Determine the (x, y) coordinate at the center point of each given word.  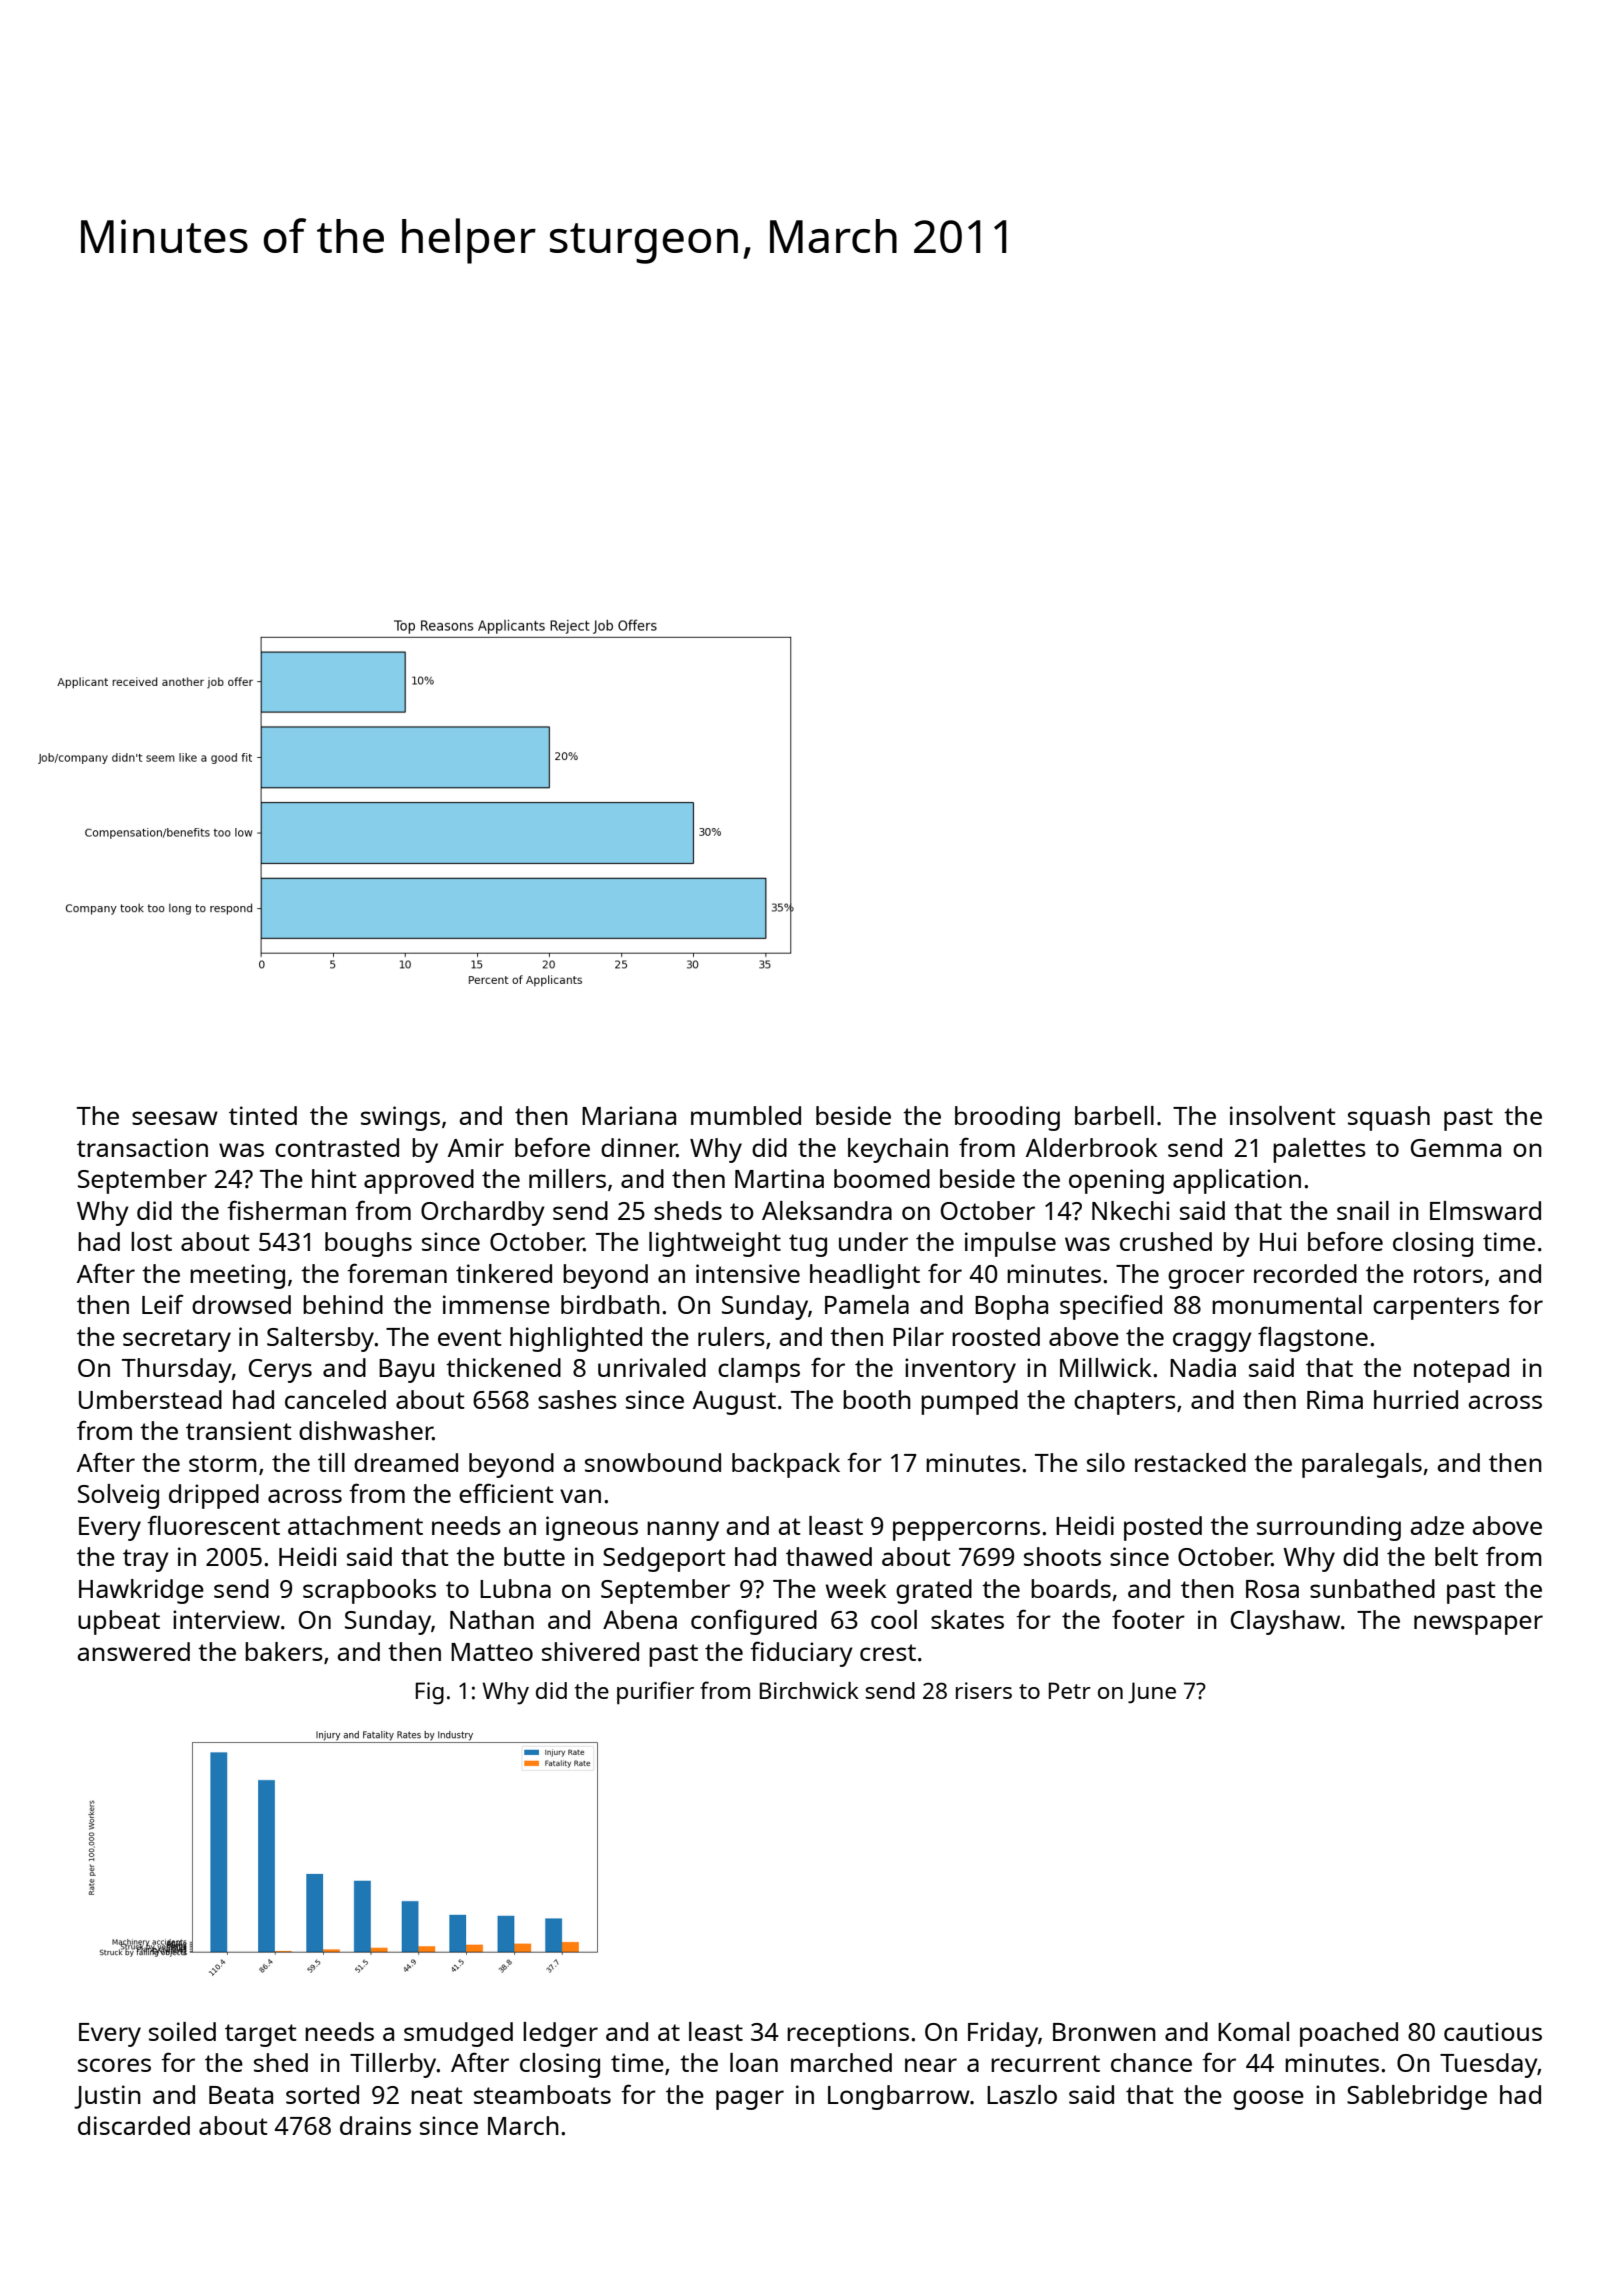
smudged (458, 2034)
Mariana (629, 1115)
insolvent (1283, 1115)
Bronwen (1104, 2032)
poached (1349, 2034)
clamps (759, 1370)
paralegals (1362, 1465)
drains (375, 2125)
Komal (1253, 2031)
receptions (848, 2034)
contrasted (337, 1147)
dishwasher (366, 1430)
